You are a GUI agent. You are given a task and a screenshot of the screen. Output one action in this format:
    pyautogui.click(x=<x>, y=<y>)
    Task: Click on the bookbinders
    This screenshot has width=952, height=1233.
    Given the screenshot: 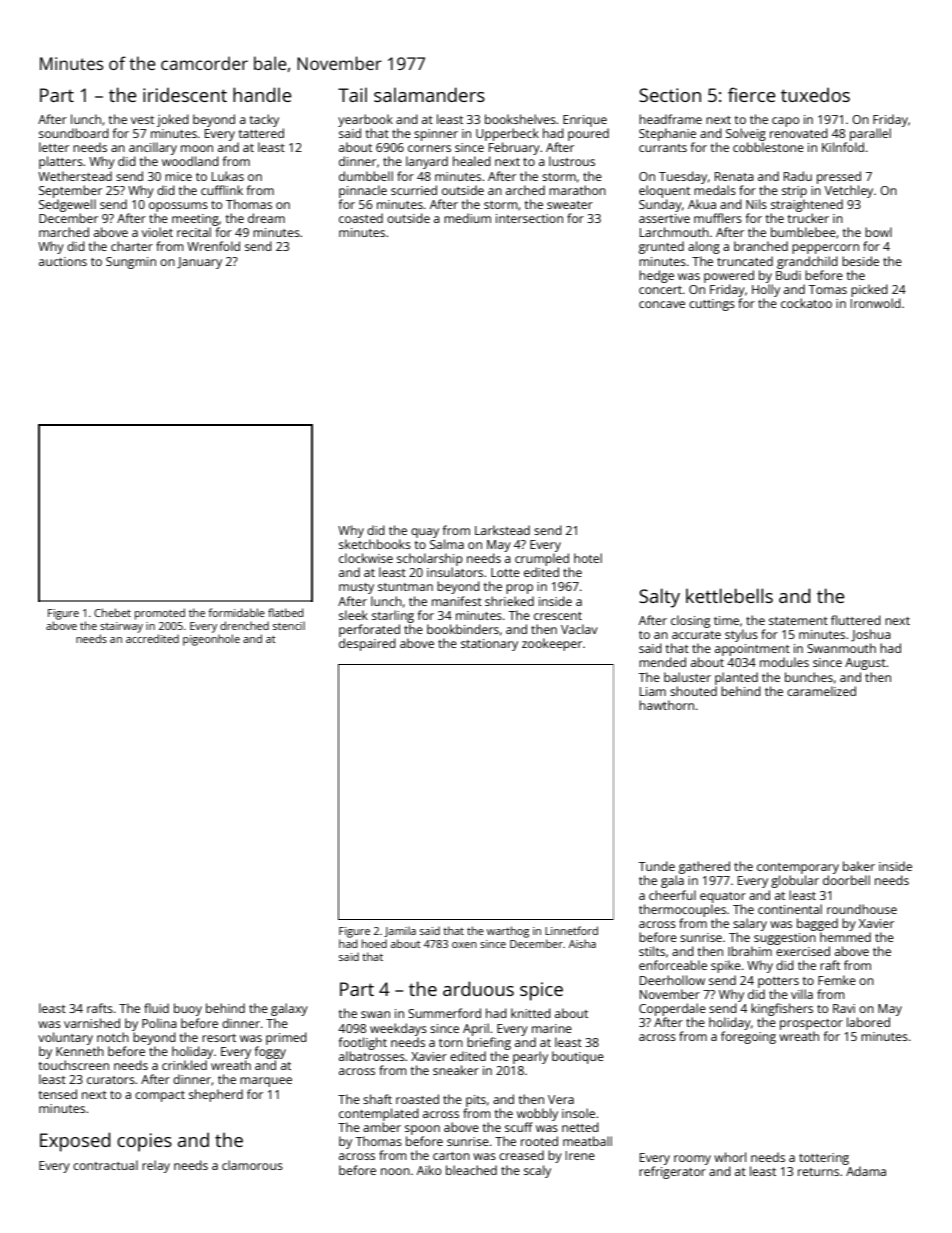 What is the action you would take?
    pyautogui.click(x=463, y=629)
